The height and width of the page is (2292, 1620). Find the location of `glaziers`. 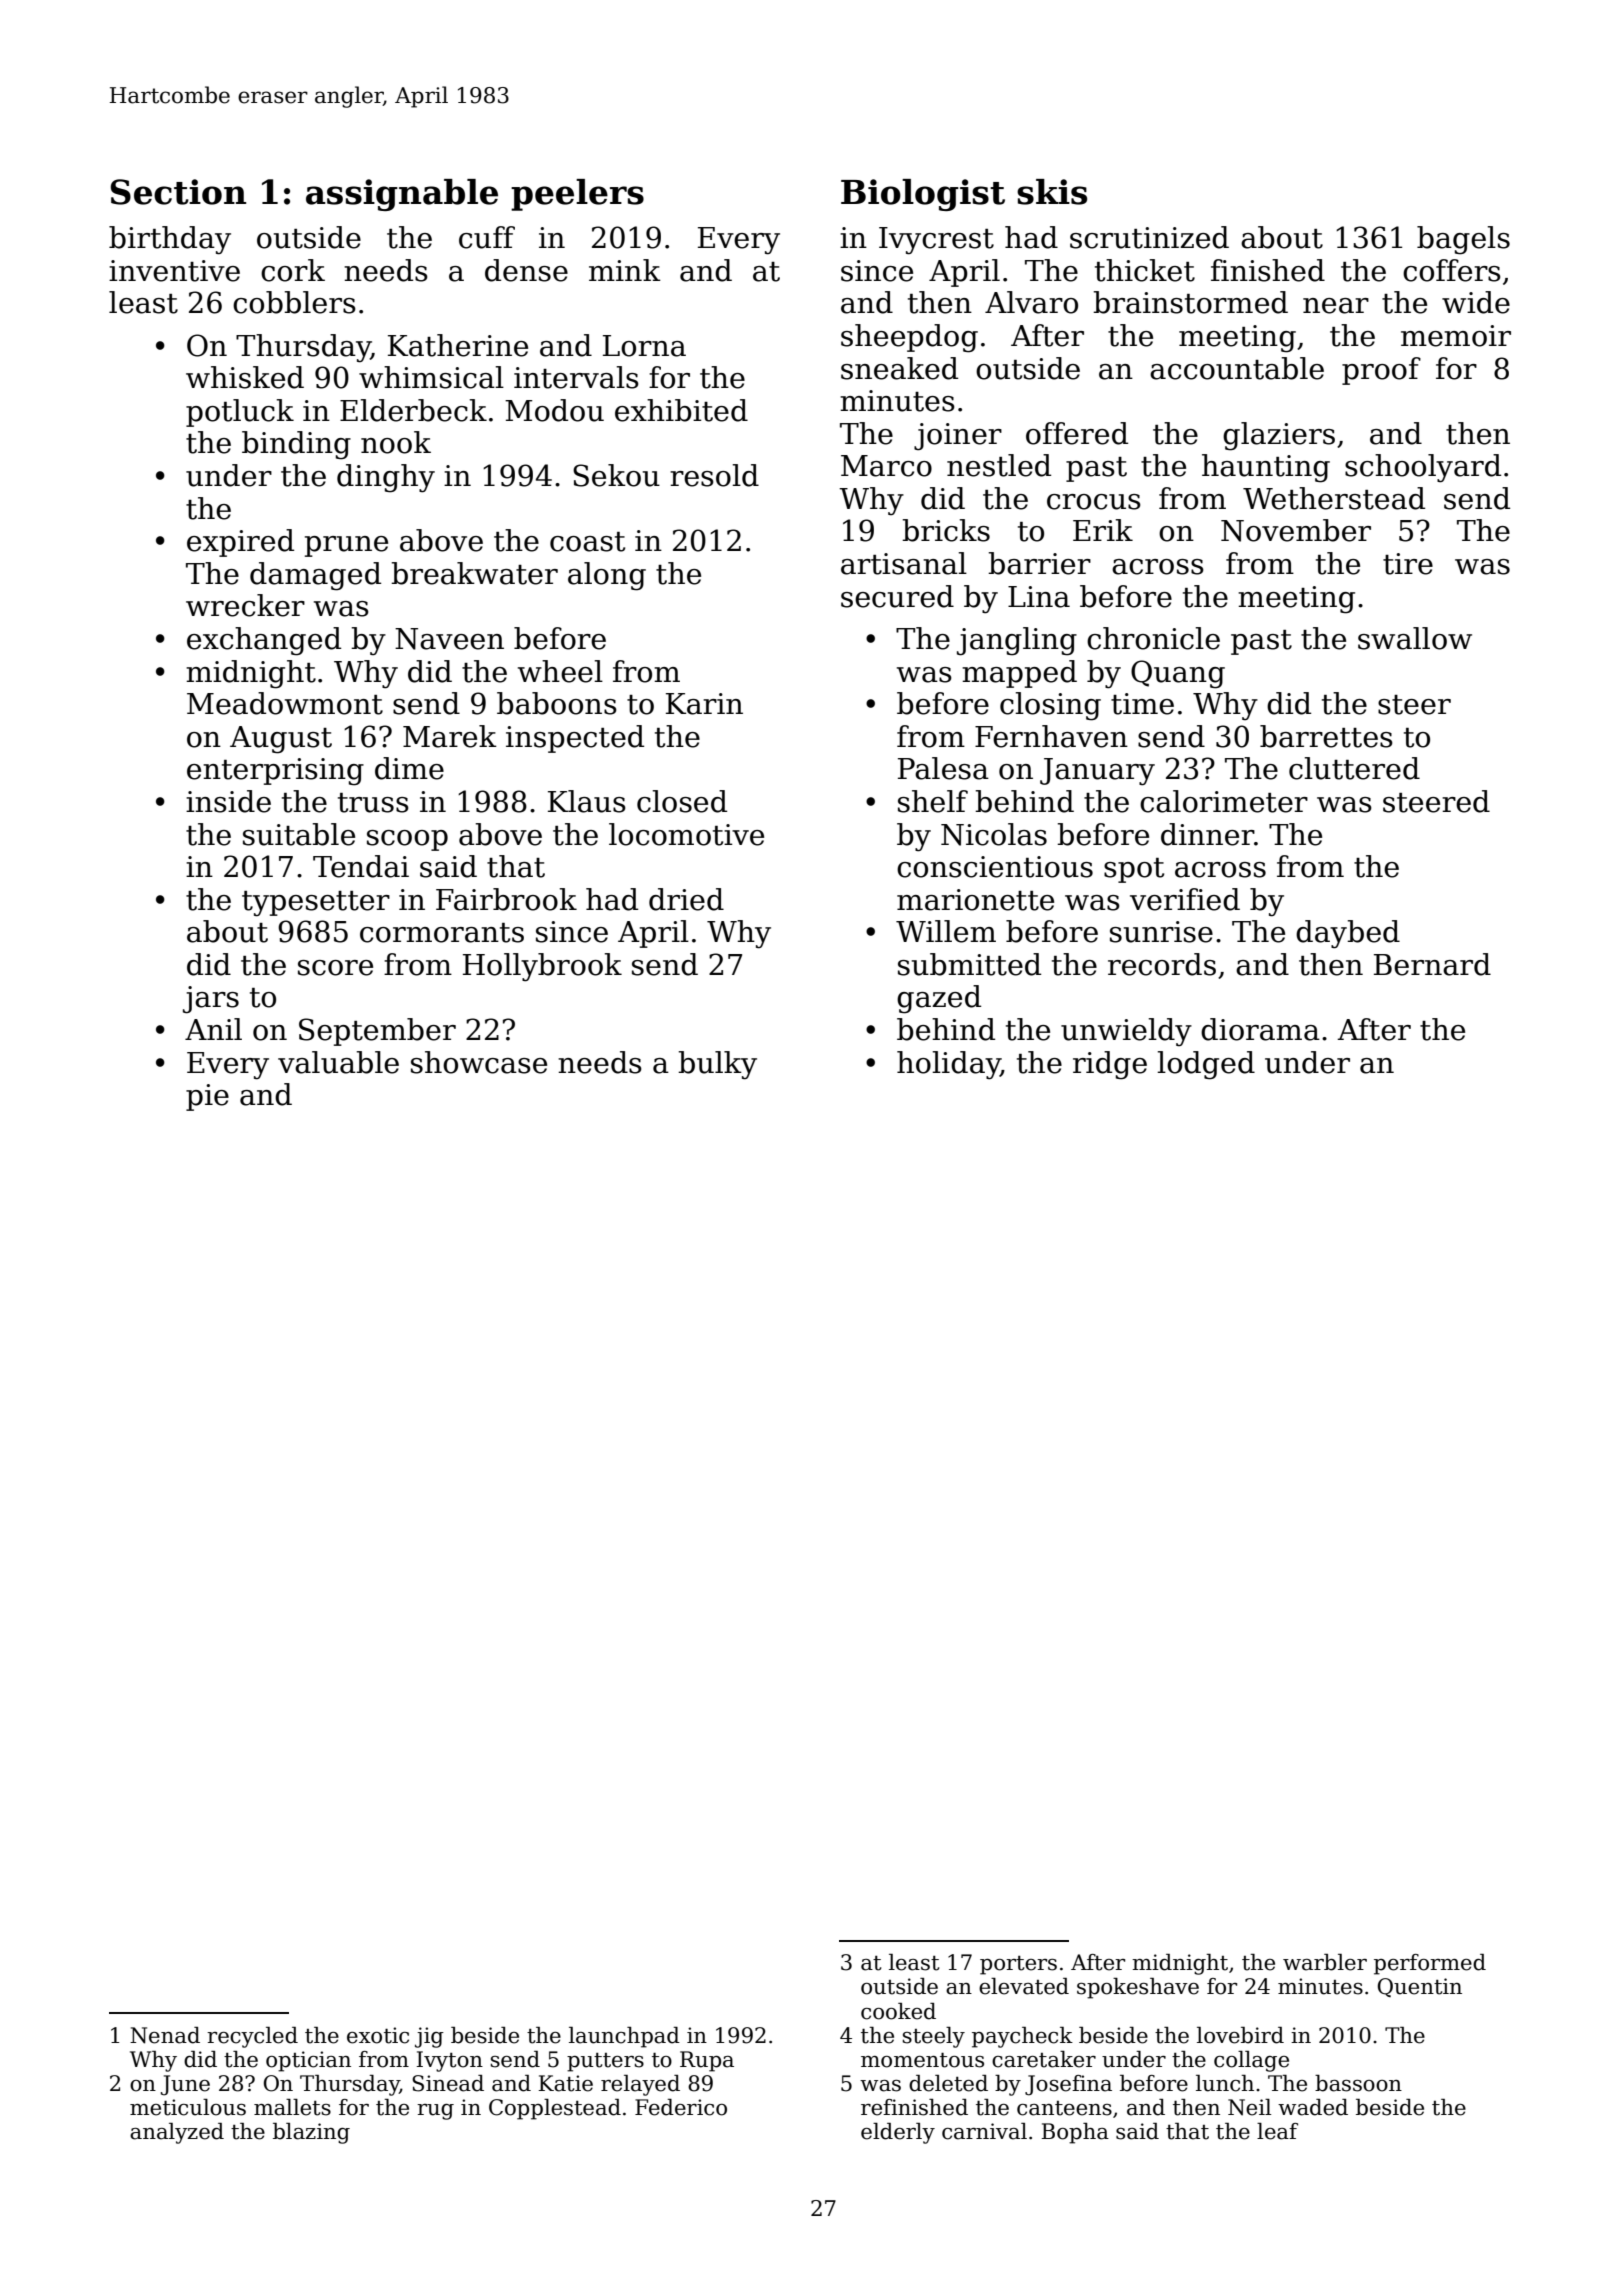

glaziers is located at coordinates (1279, 436).
